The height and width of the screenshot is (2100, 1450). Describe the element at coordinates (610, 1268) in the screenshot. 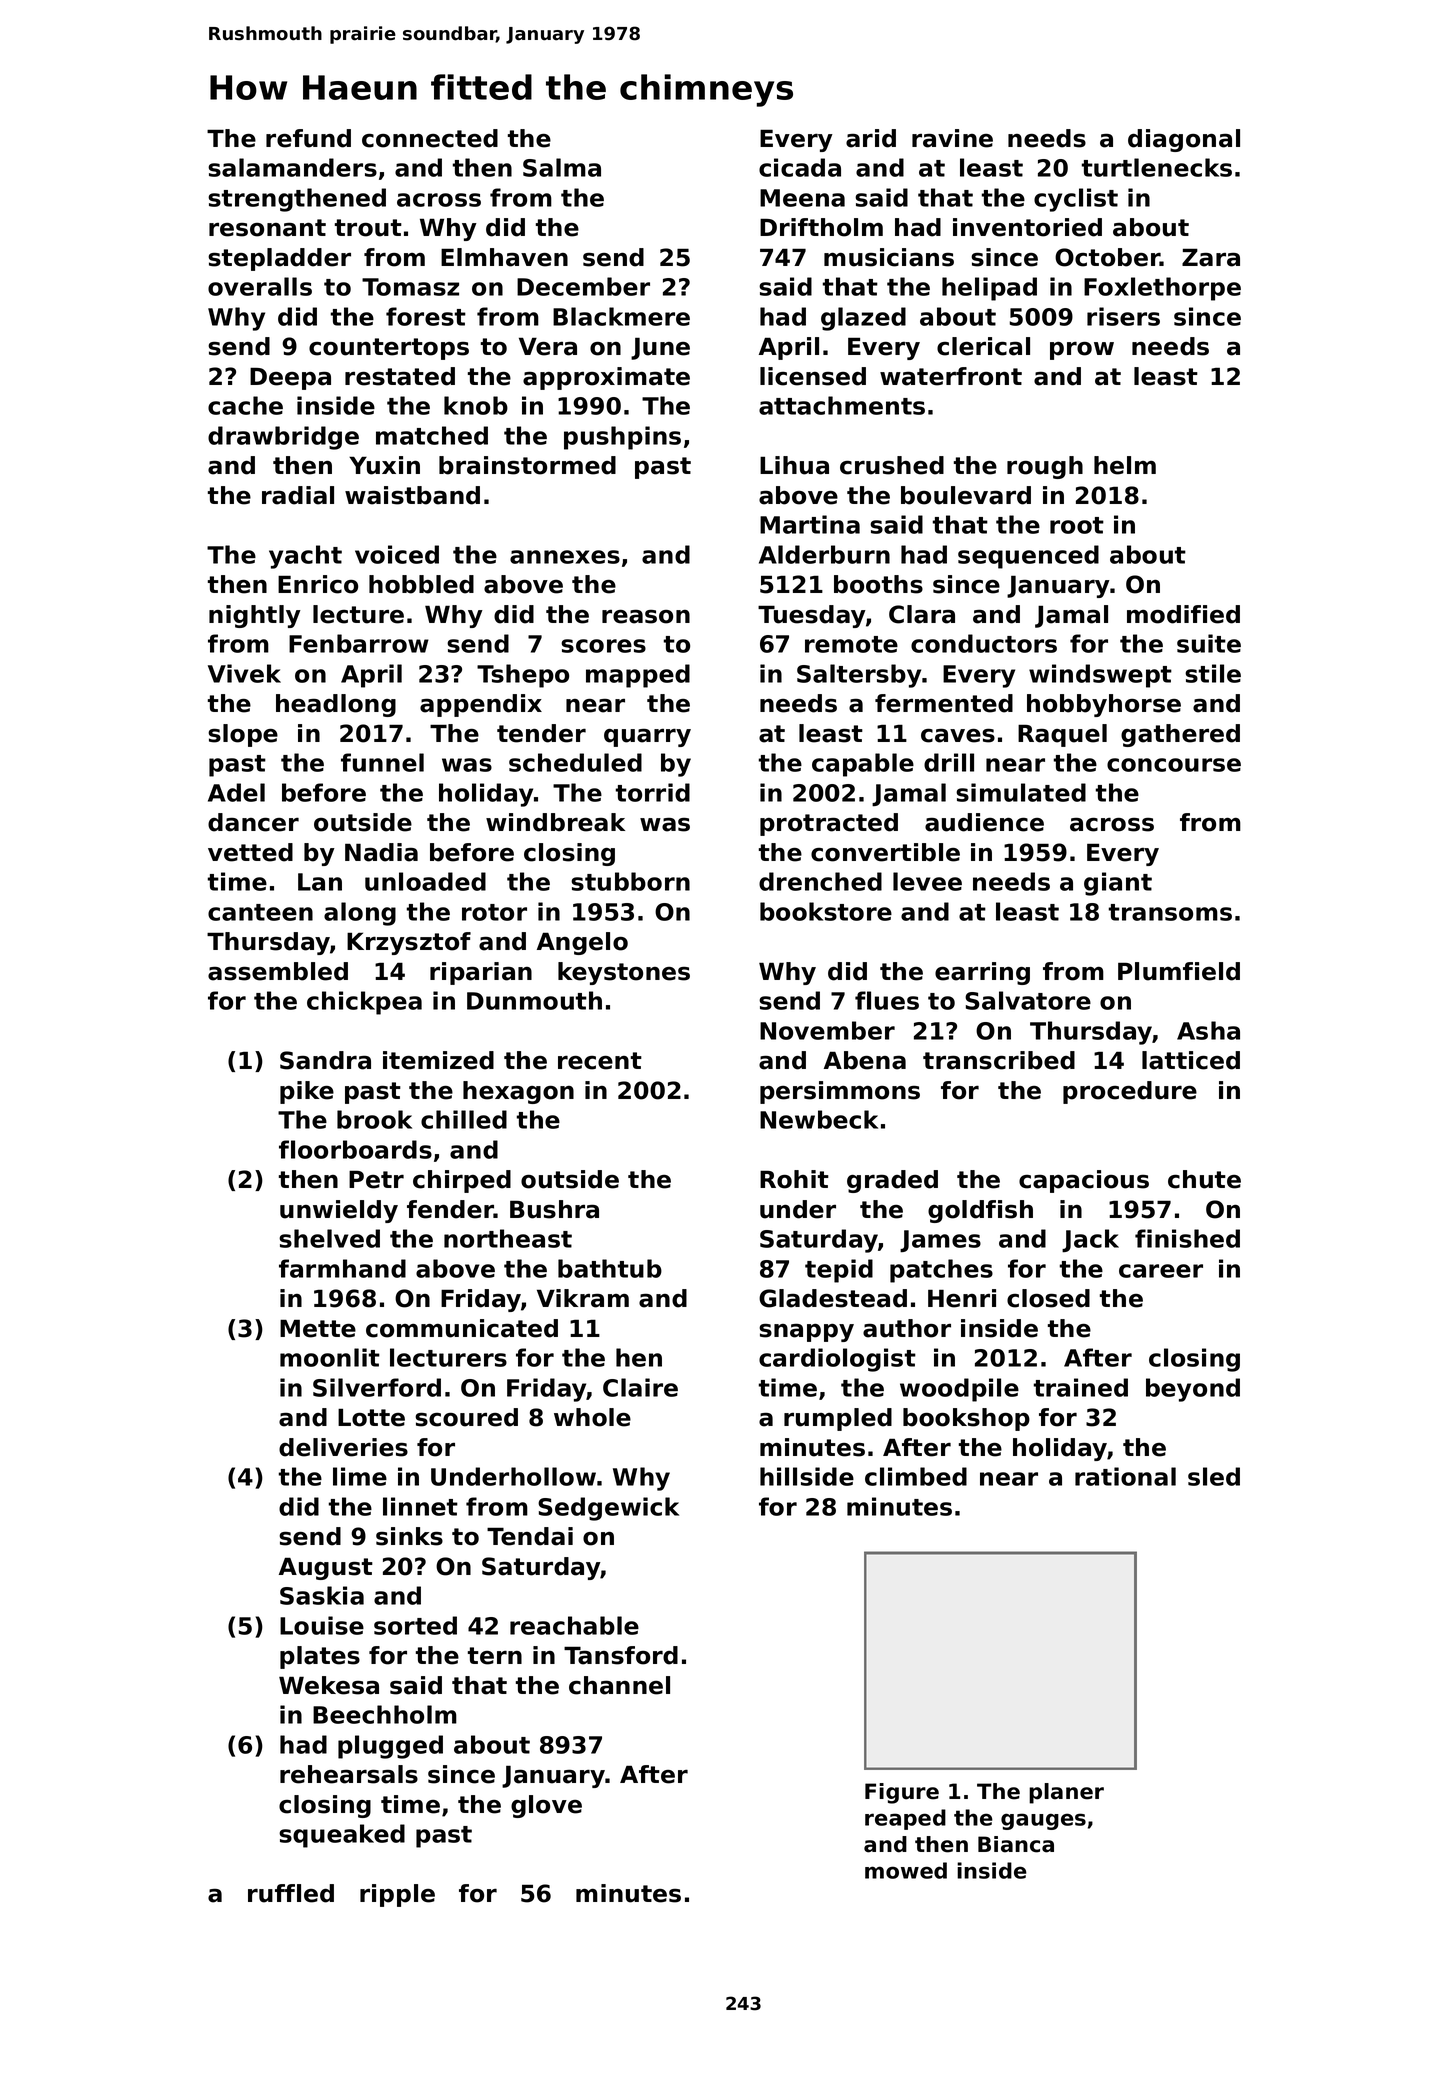

I see `bathtub` at that location.
